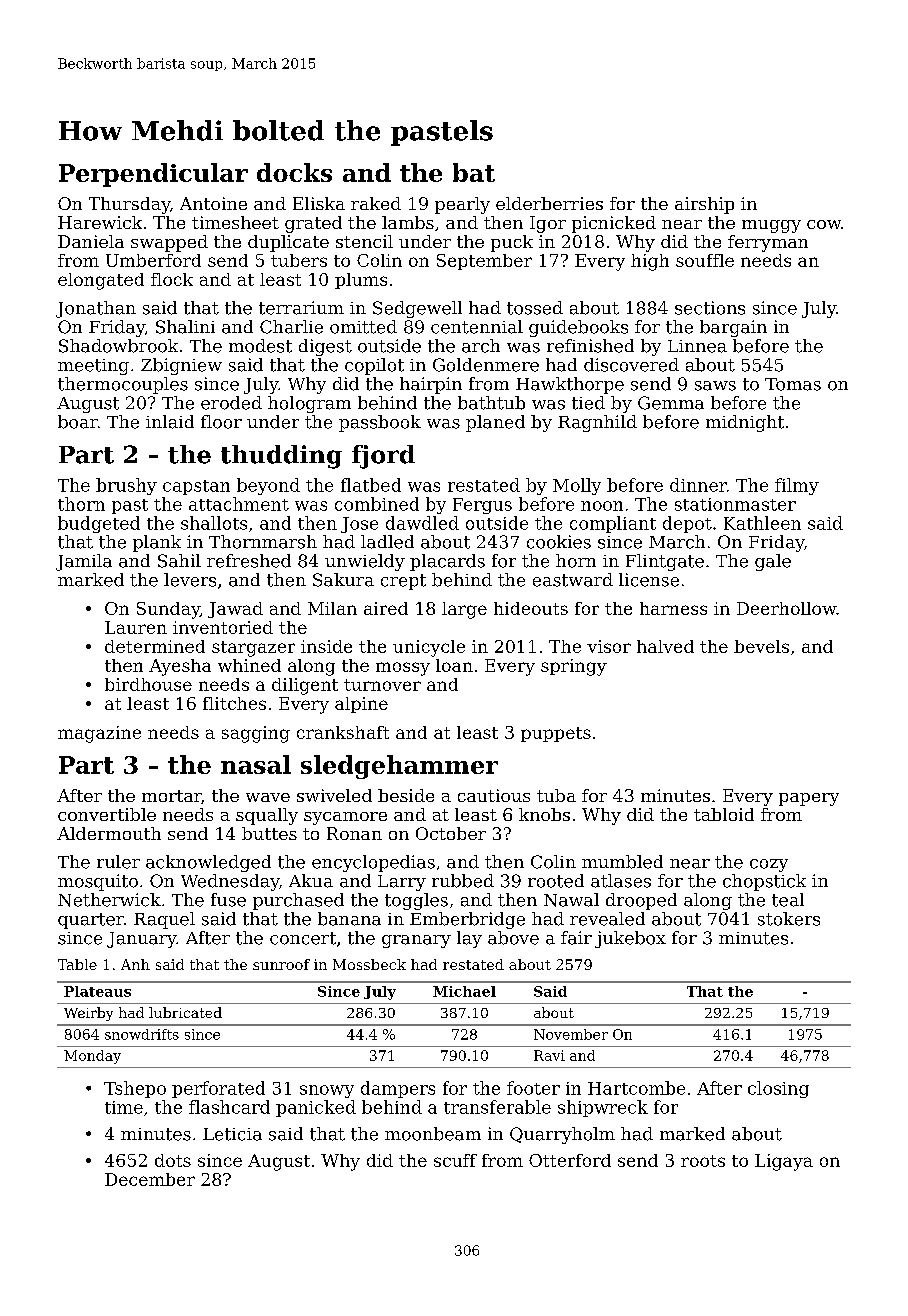 Image resolution: width=908 pixels, height=1316 pixels. What do you see at coordinates (495, 423) in the screenshot?
I see `planed` at bounding box center [495, 423].
